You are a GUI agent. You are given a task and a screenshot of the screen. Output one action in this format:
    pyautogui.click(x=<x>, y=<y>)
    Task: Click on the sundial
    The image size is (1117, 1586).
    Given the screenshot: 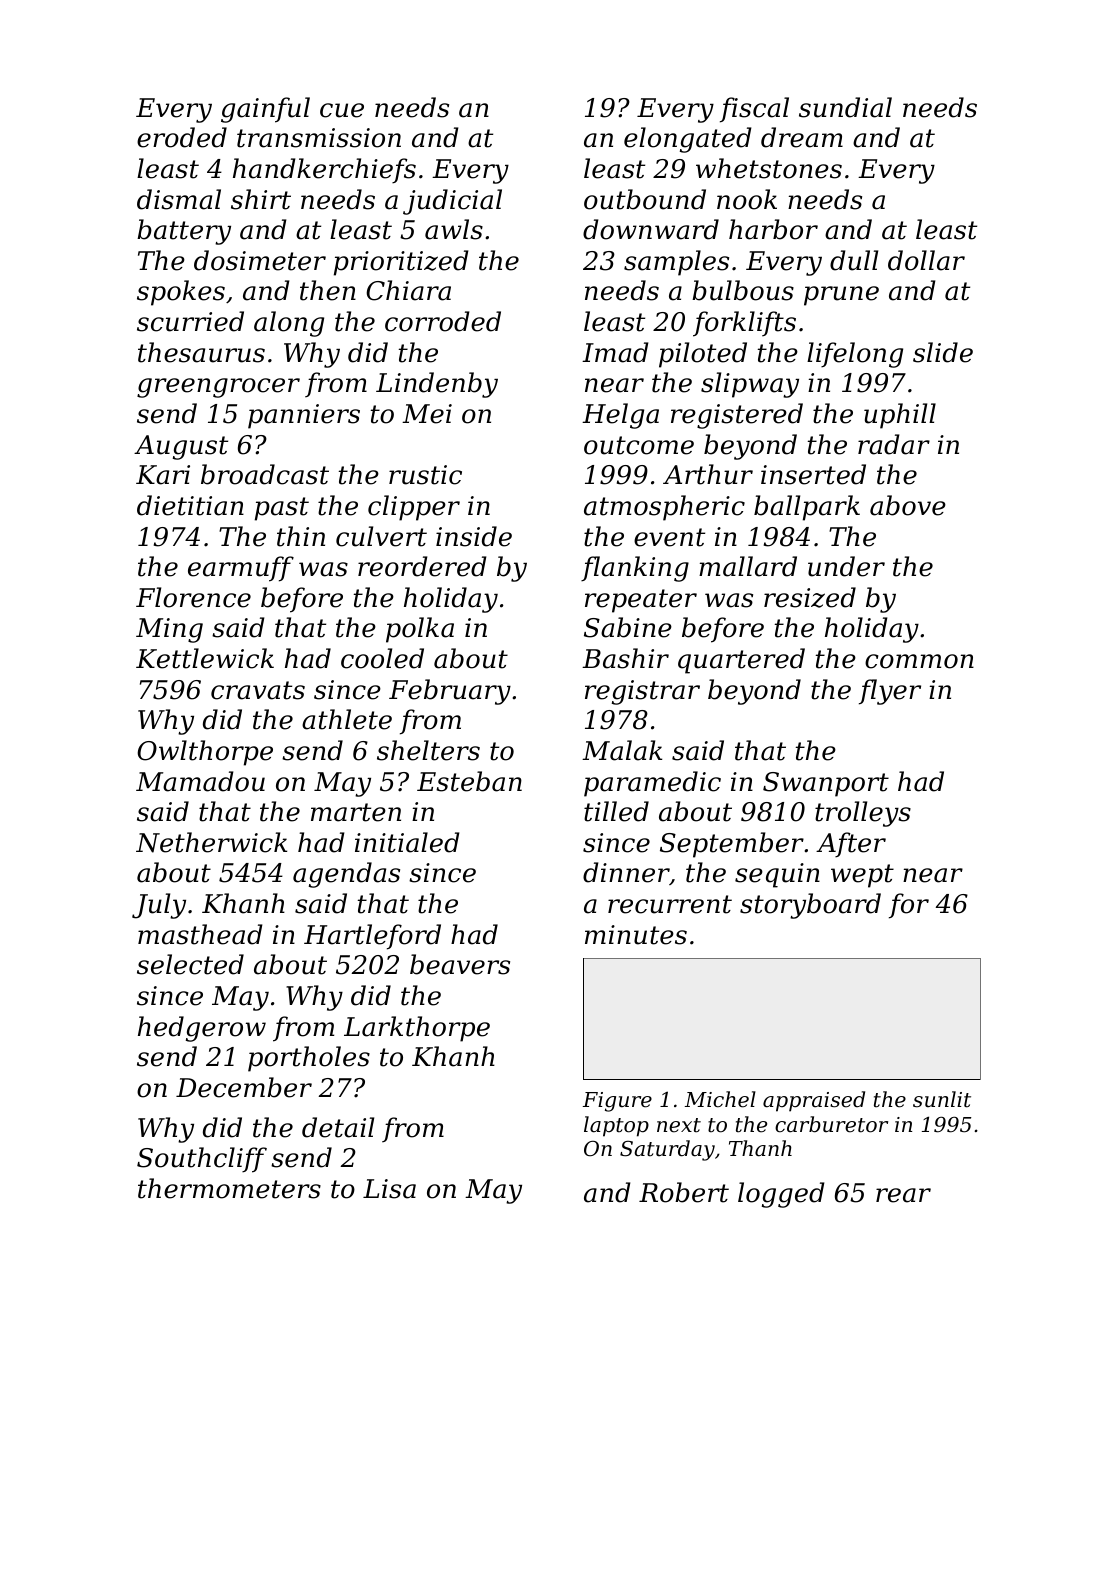 What is the action you would take?
    pyautogui.click(x=845, y=107)
